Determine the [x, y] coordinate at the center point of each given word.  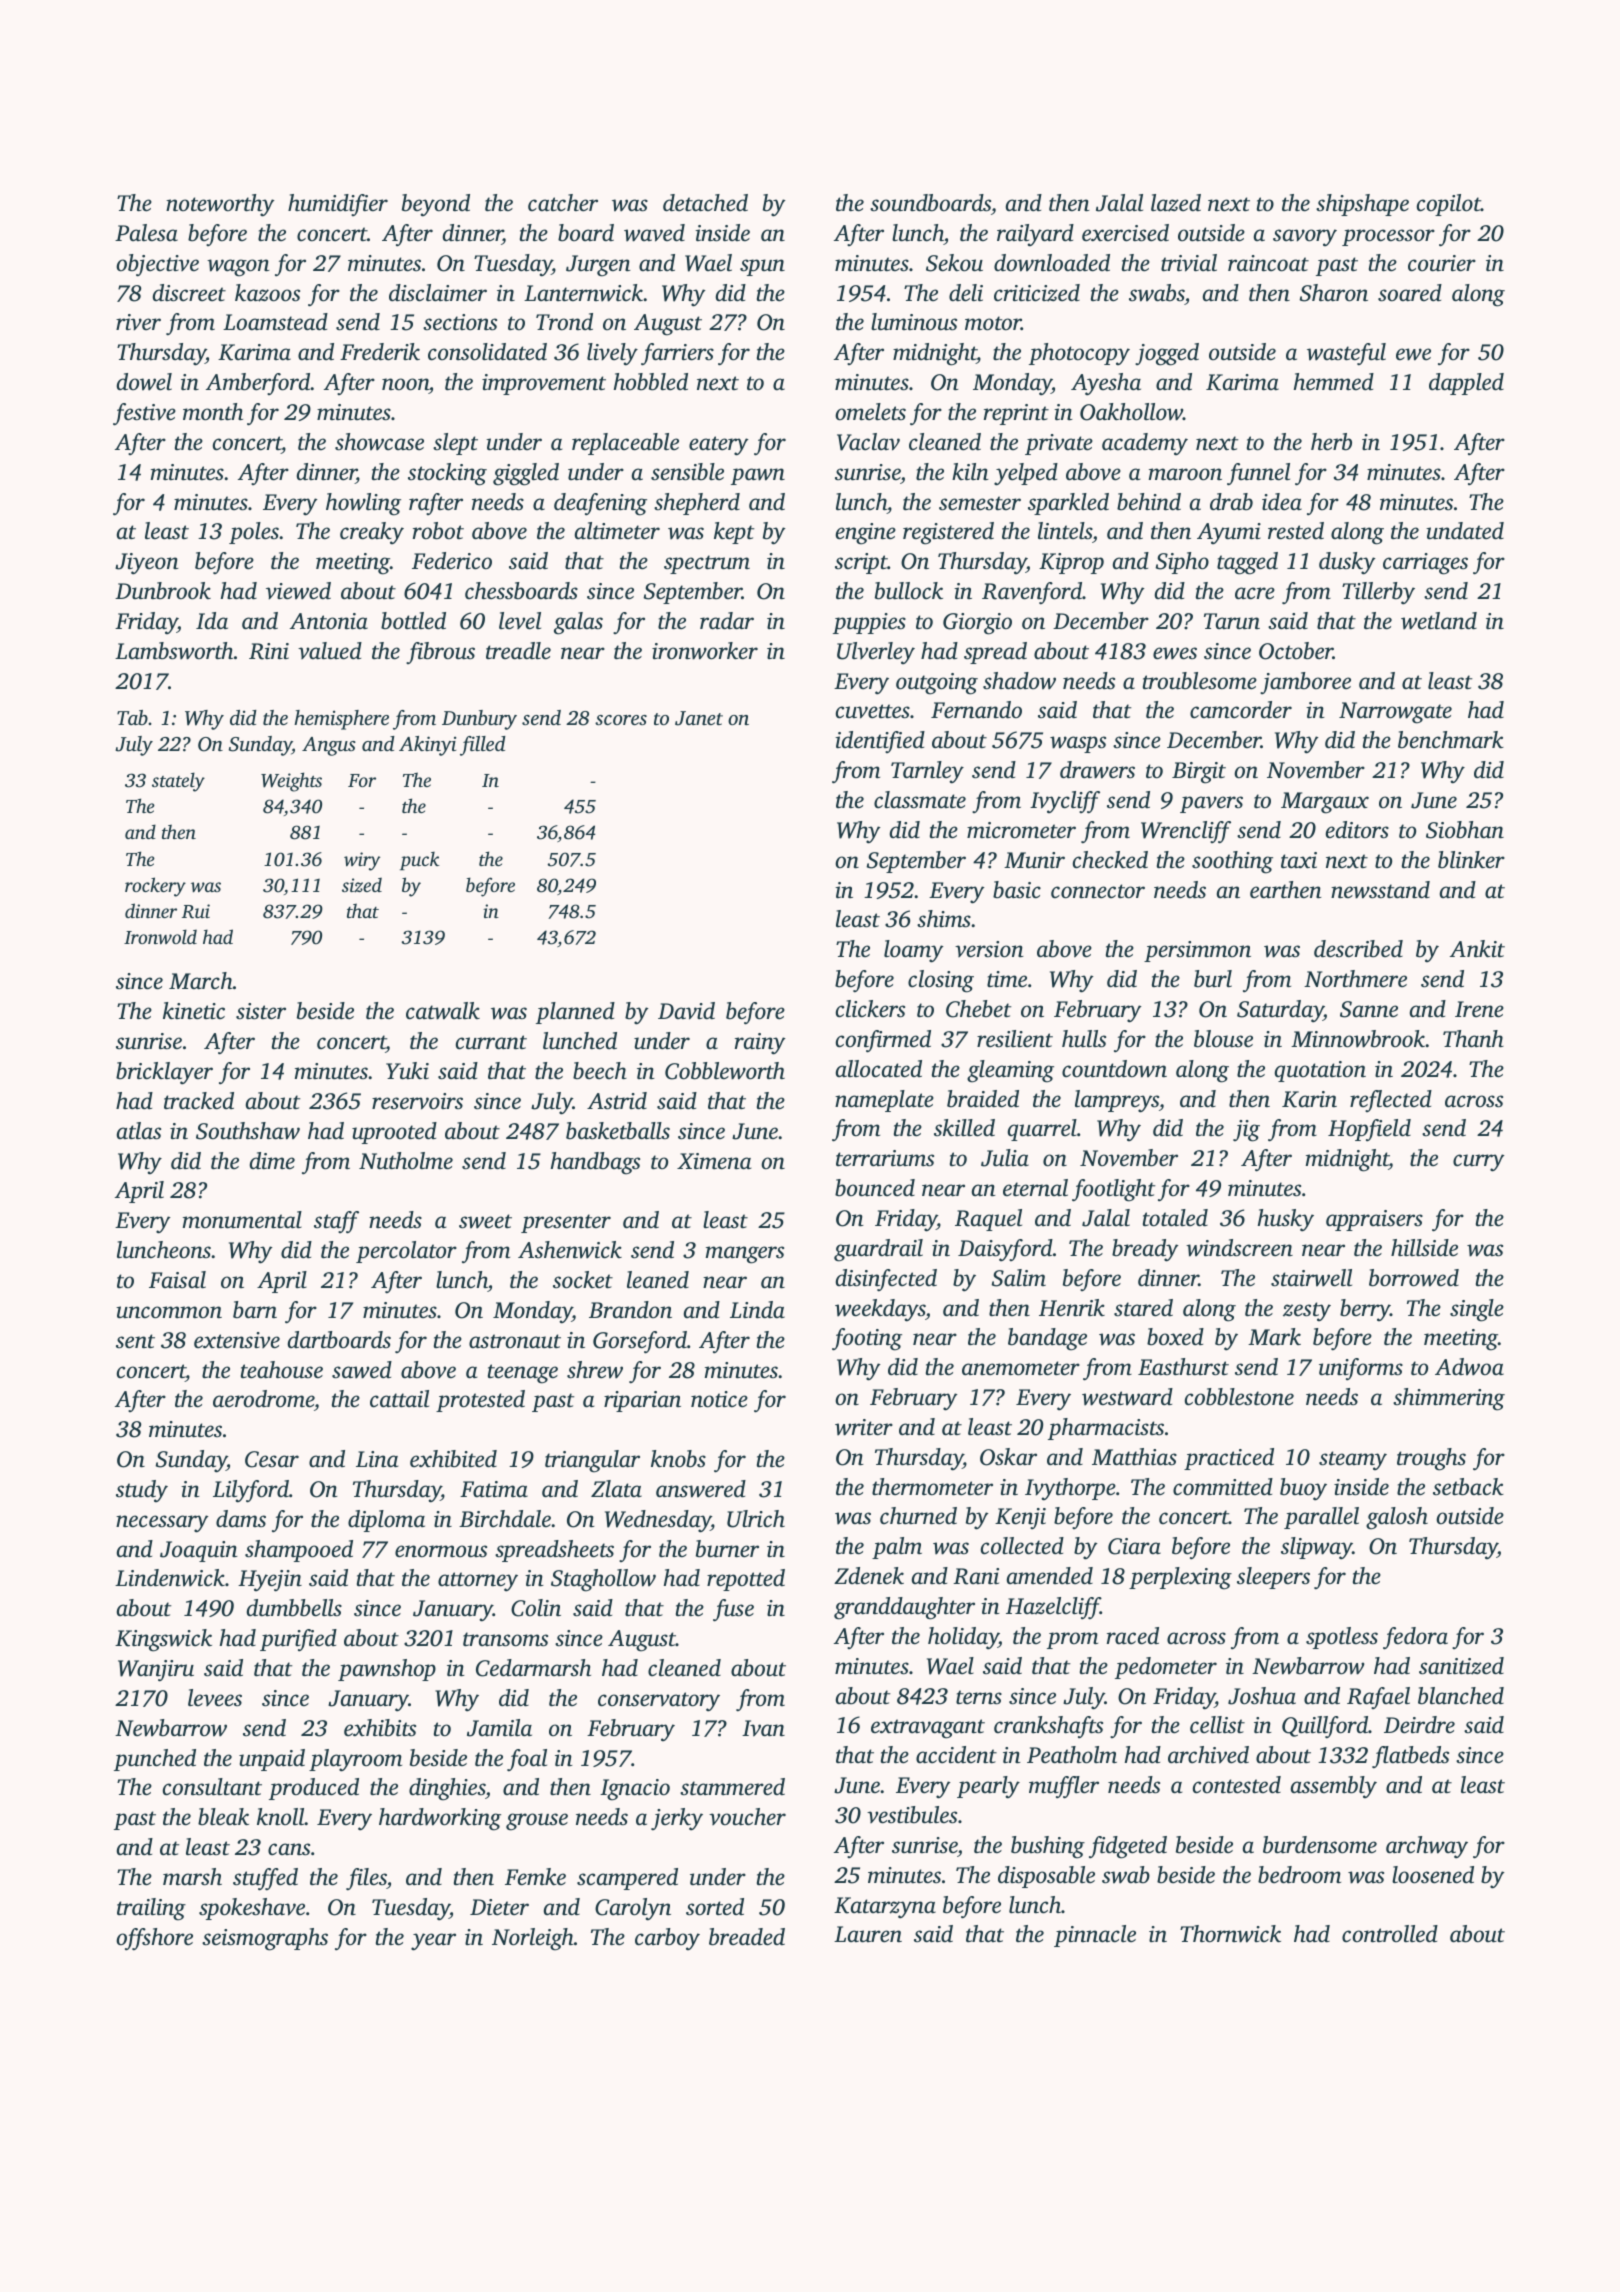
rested [1296, 531]
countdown [1114, 1069]
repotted [746, 1580]
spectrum [707, 564]
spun [762, 267]
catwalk [443, 1011]
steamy [1353, 1460]
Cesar [272, 1459]
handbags [595, 1163]
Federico [452, 561]
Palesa [146, 233]
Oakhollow [1131, 412]
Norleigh [533, 1939]
